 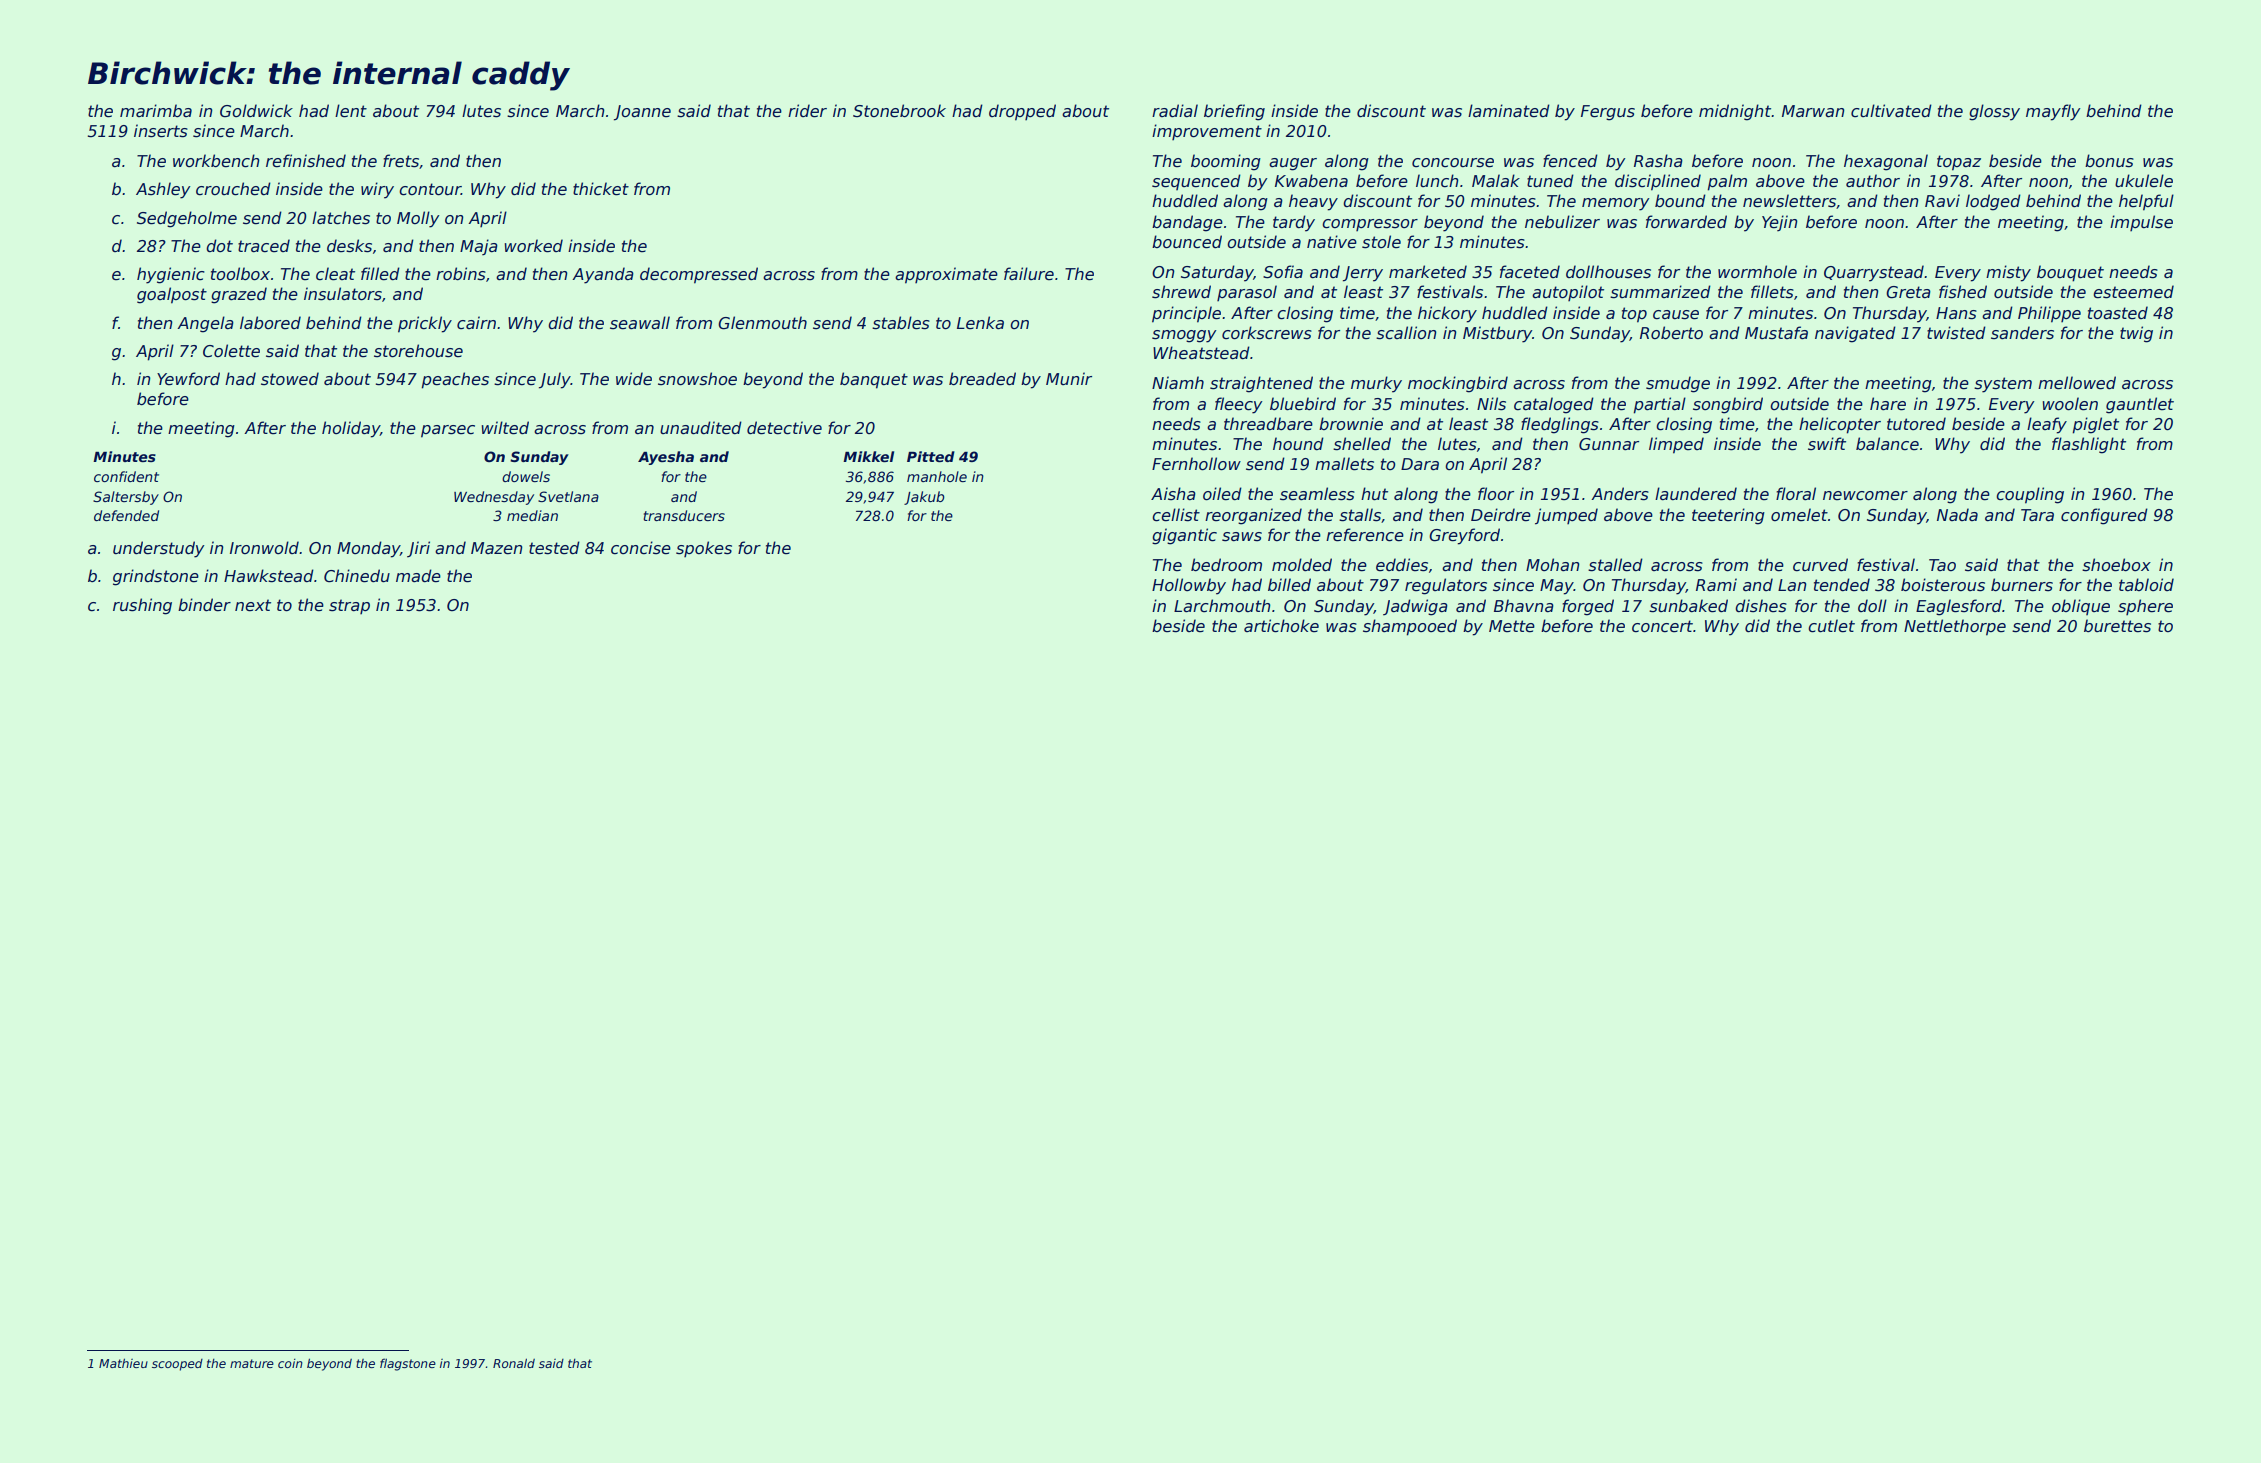 I want to click on strap, so click(x=349, y=607).
